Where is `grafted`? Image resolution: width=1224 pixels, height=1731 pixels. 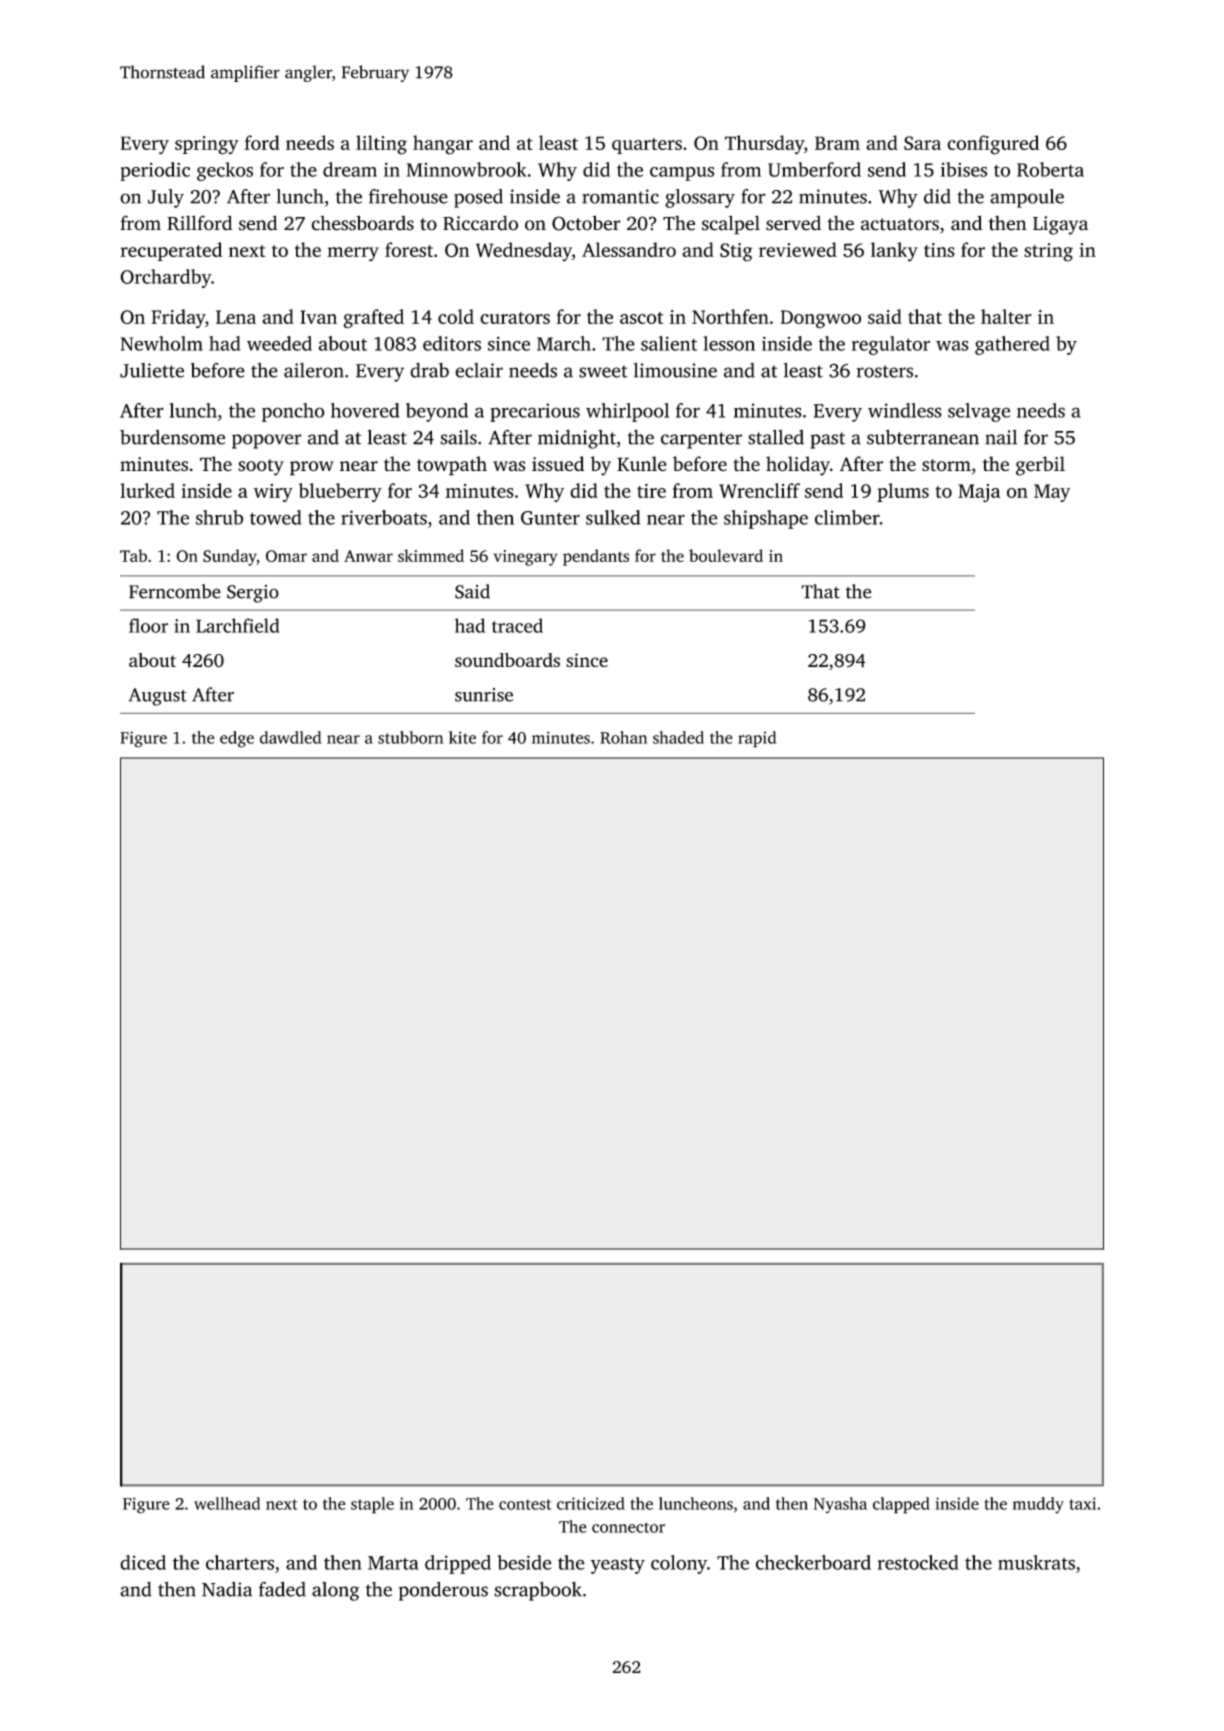 grafted is located at coordinates (373, 319).
